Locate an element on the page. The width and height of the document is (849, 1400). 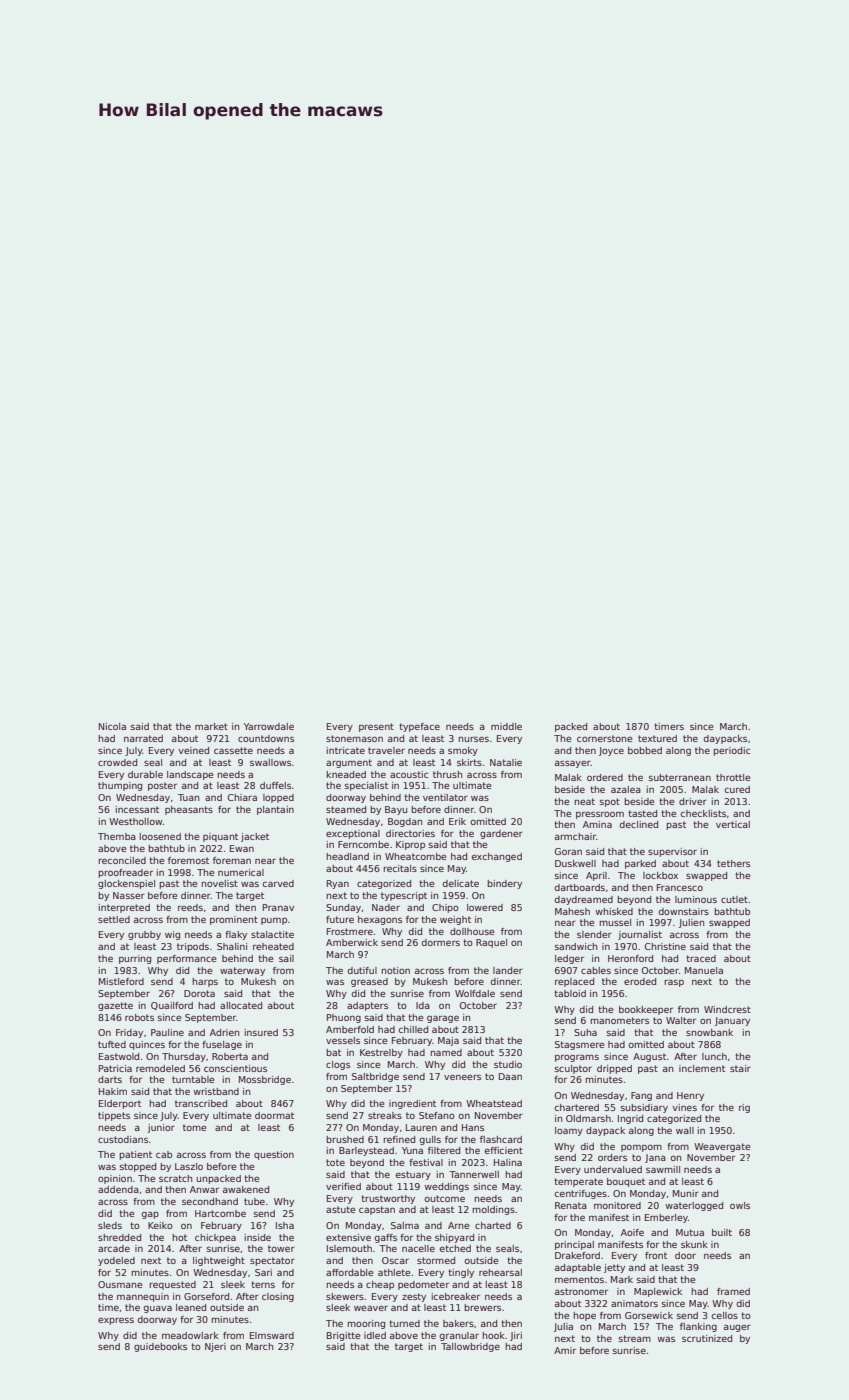
Suha is located at coordinates (585, 1032).
